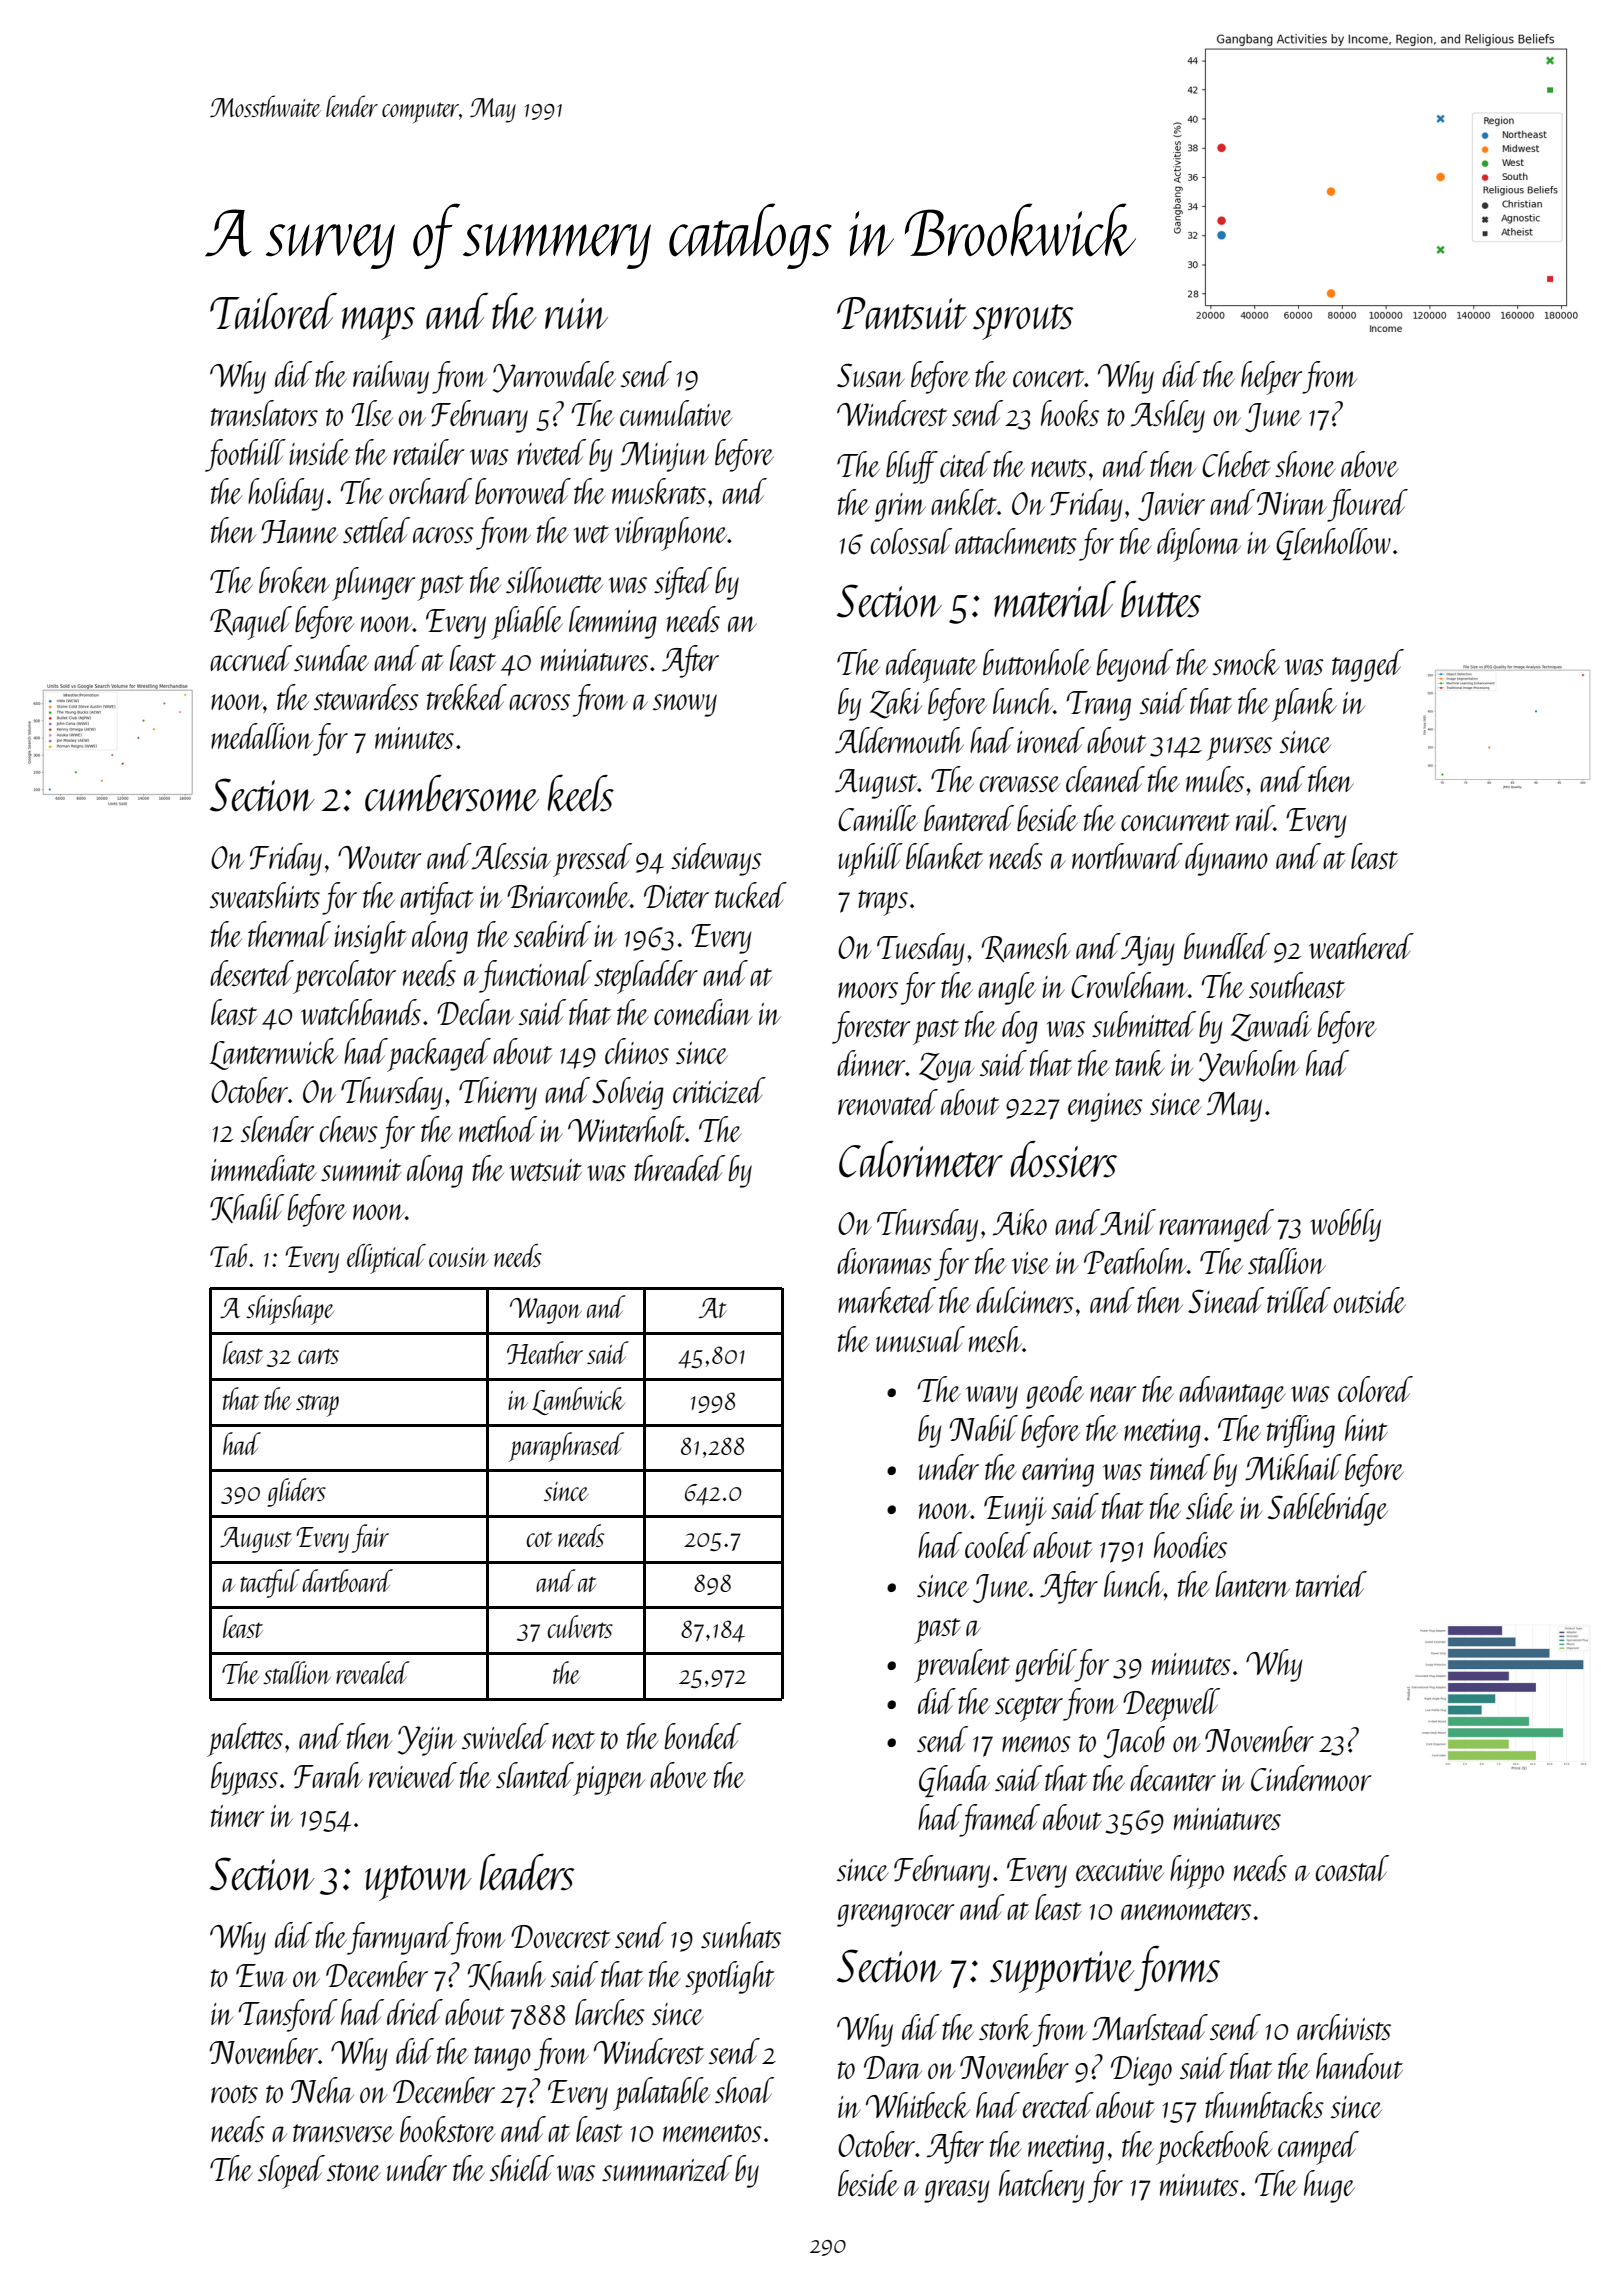  What do you see at coordinates (1113, 1394) in the document?
I see `near` at bounding box center [1113, 1394].
